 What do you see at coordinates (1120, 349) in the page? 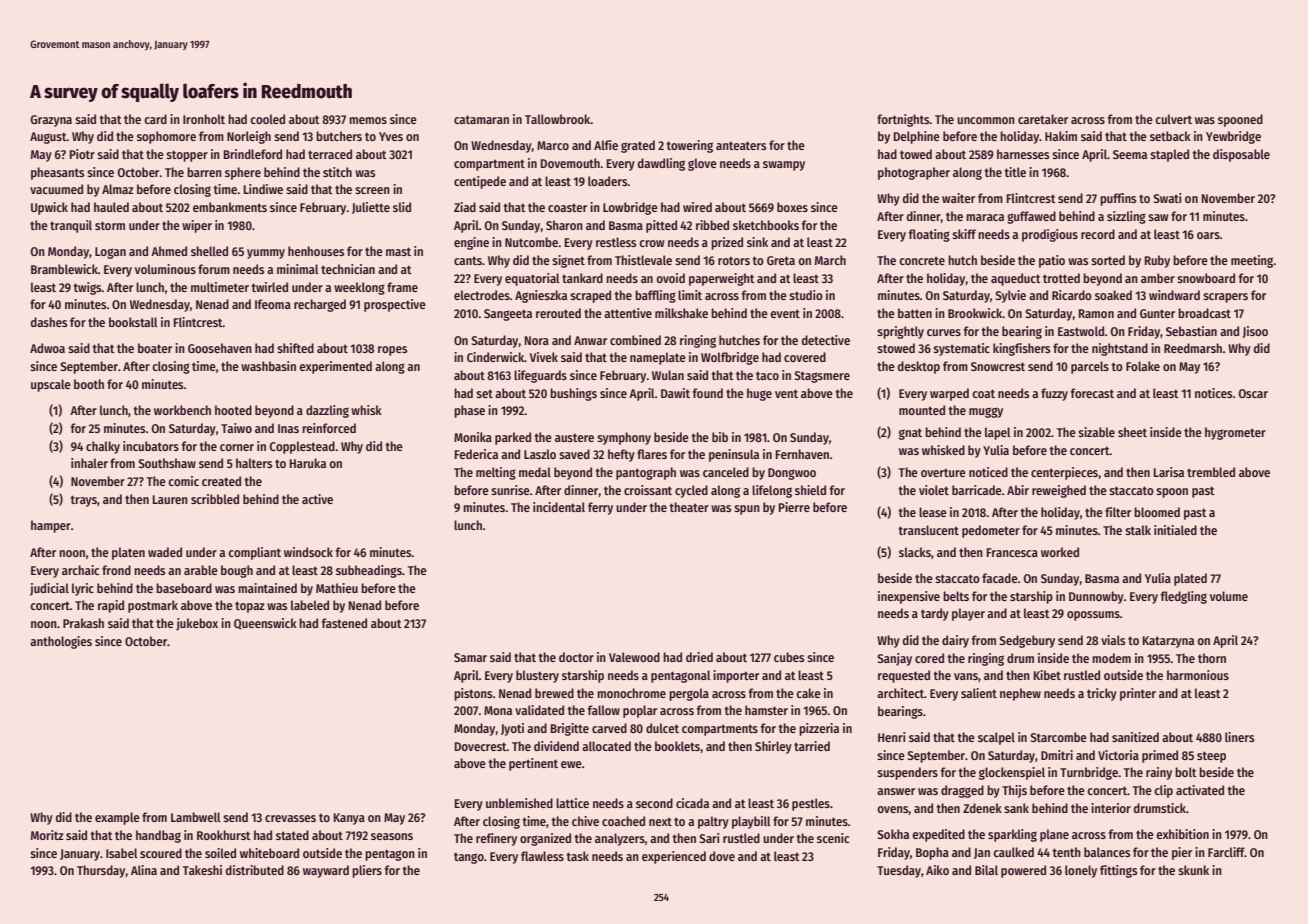
I see `nightstand` at bounding box center [1120, 349].
